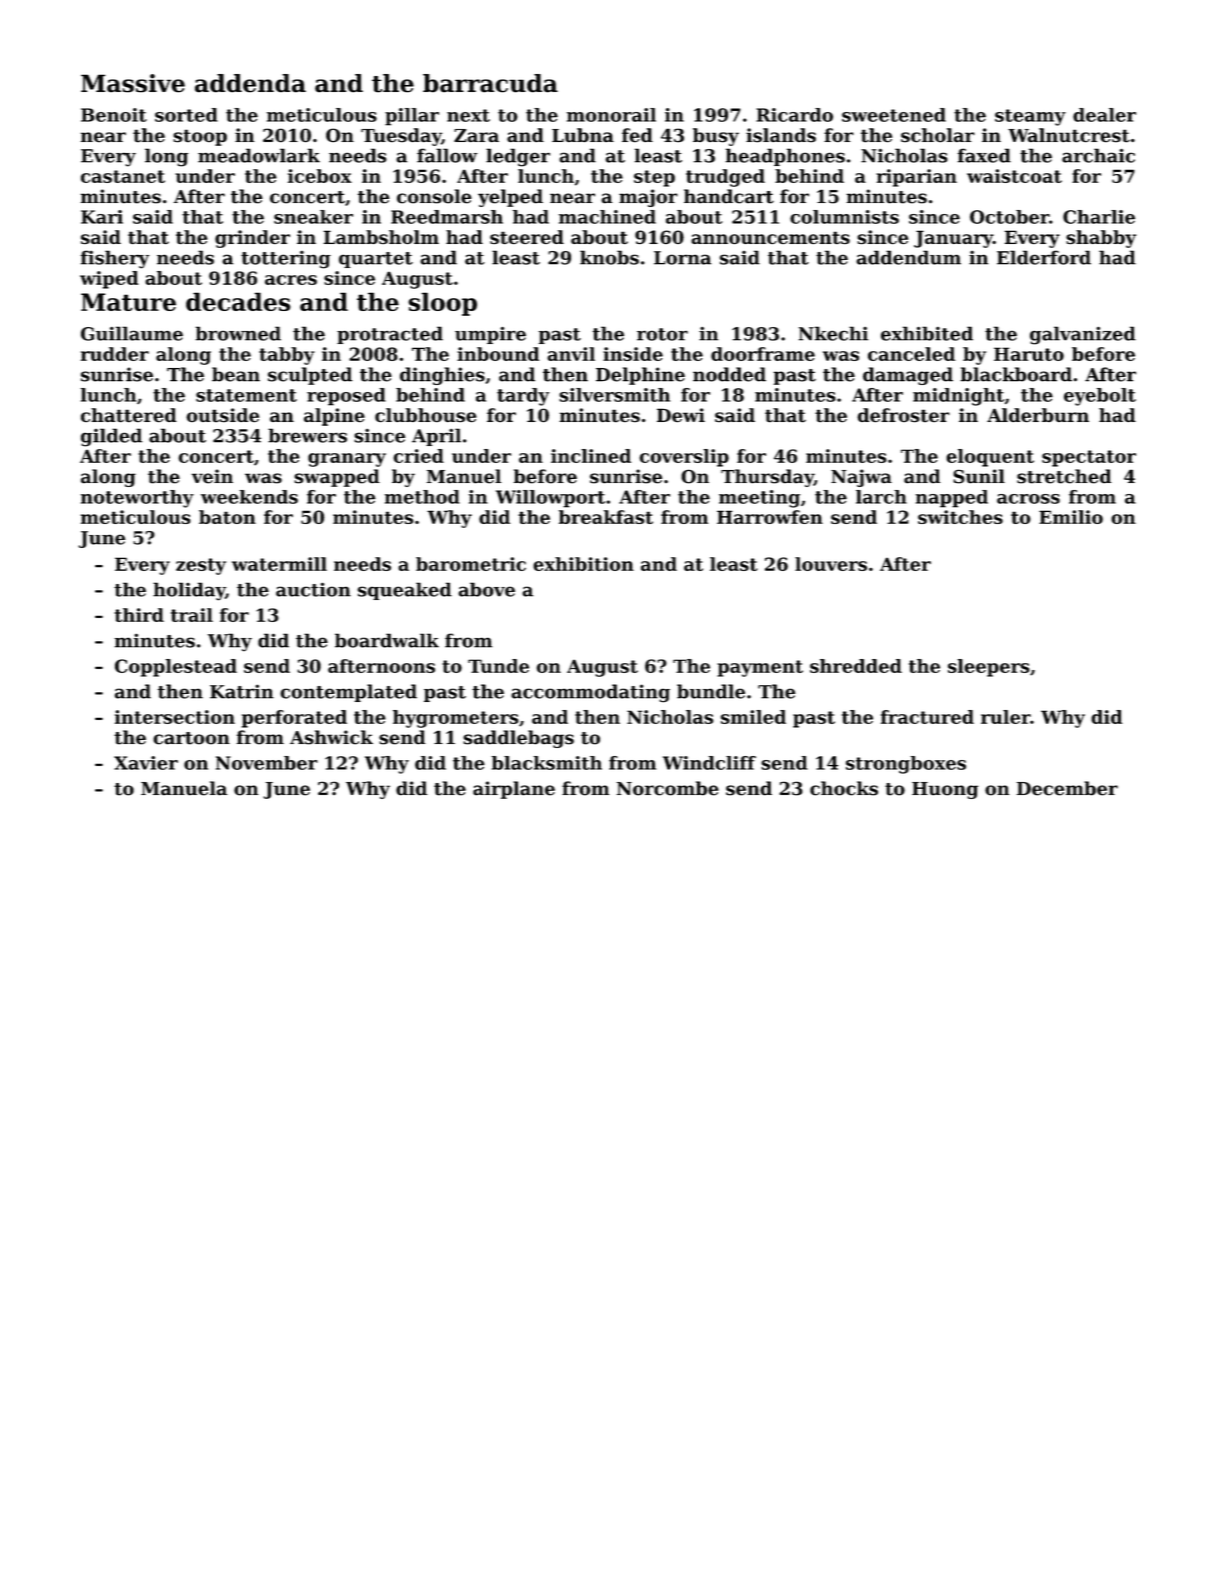 This screenshot has height=1574, width=1216. Describe the element at coordinates (682, 258) in the screenshot. I see `Lorna` at that location.
